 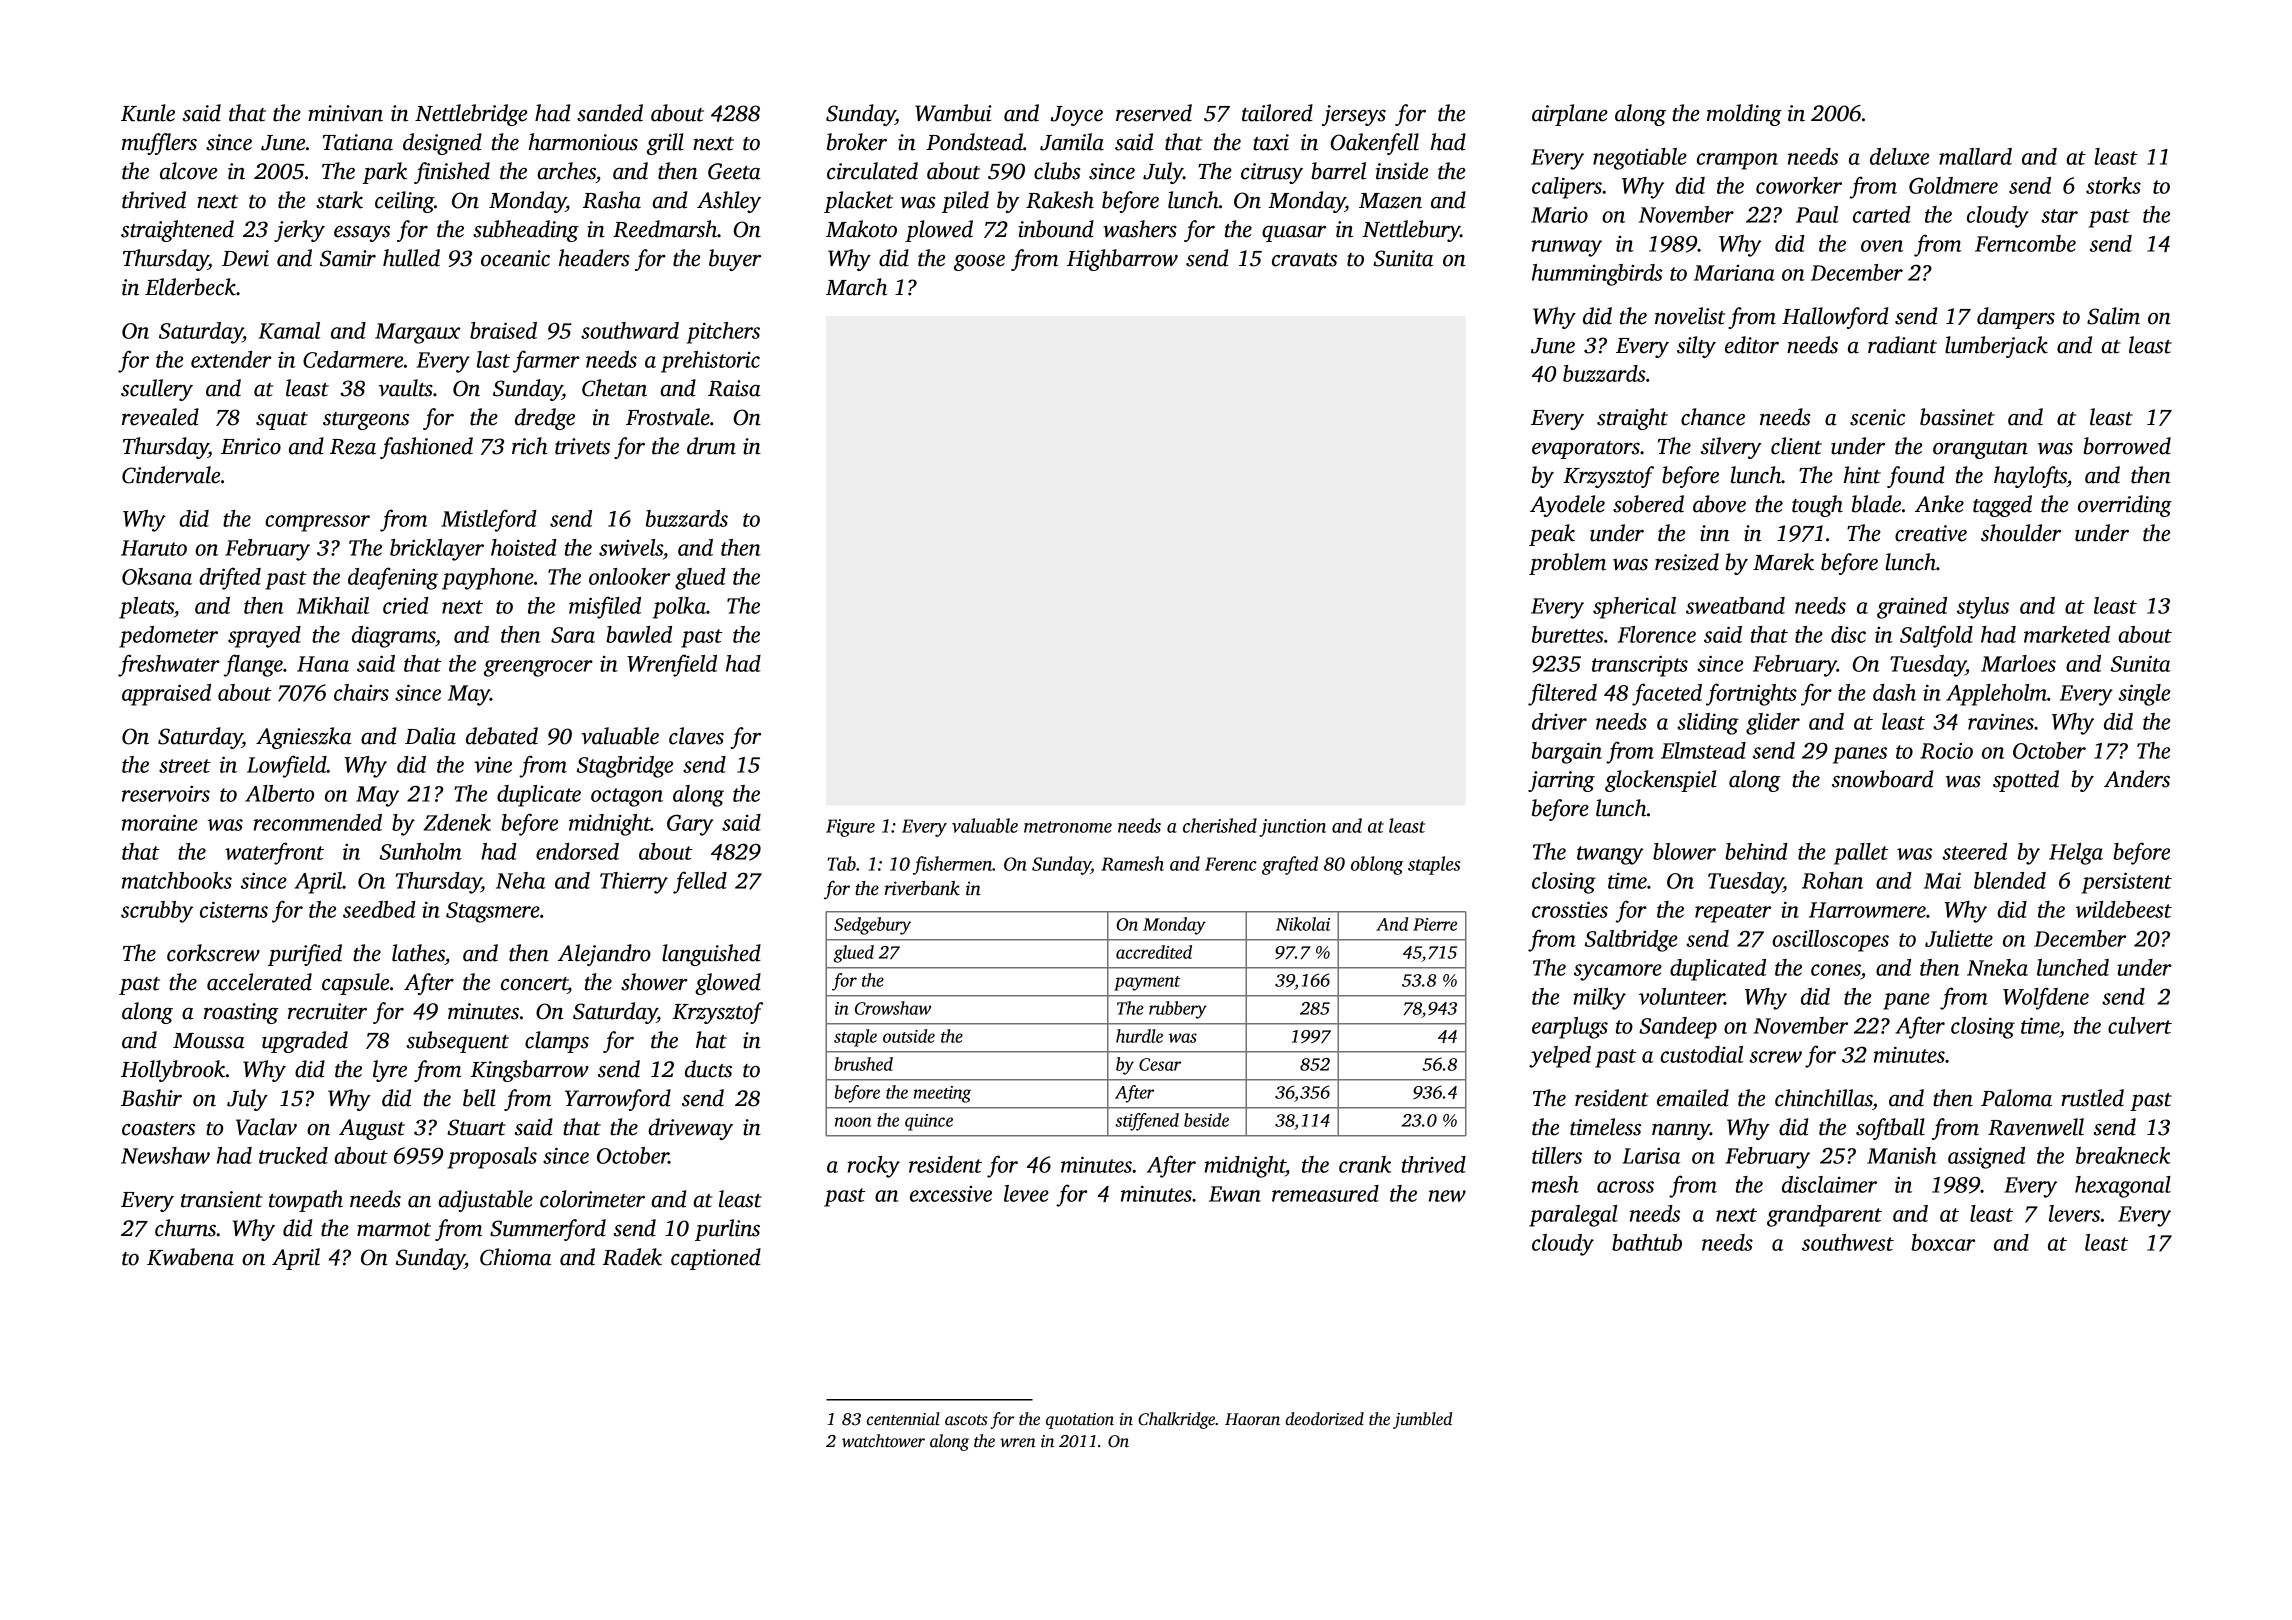 I want to click on Marek, so click(x=1783, y=562).
